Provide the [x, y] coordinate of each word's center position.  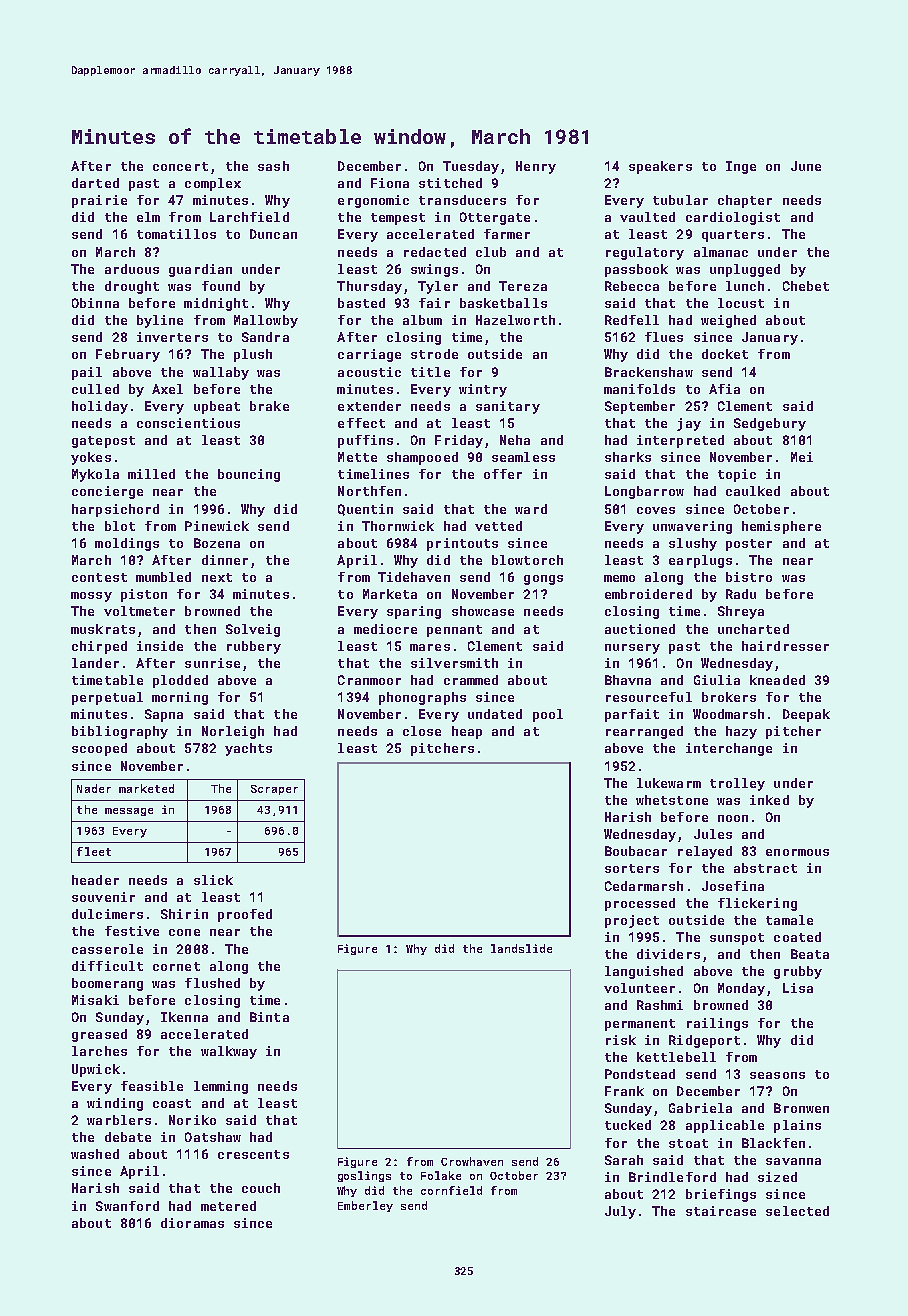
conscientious [188, 423]
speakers [660, 167]
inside [160, 646]
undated [495, 714]
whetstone [672, 800]
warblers [119, 1120]
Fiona [390, 183]
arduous [132, 269]
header [95, 880]
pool [548, 715]
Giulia [717, 680]
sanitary [508, 407]
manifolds [639, 389]
